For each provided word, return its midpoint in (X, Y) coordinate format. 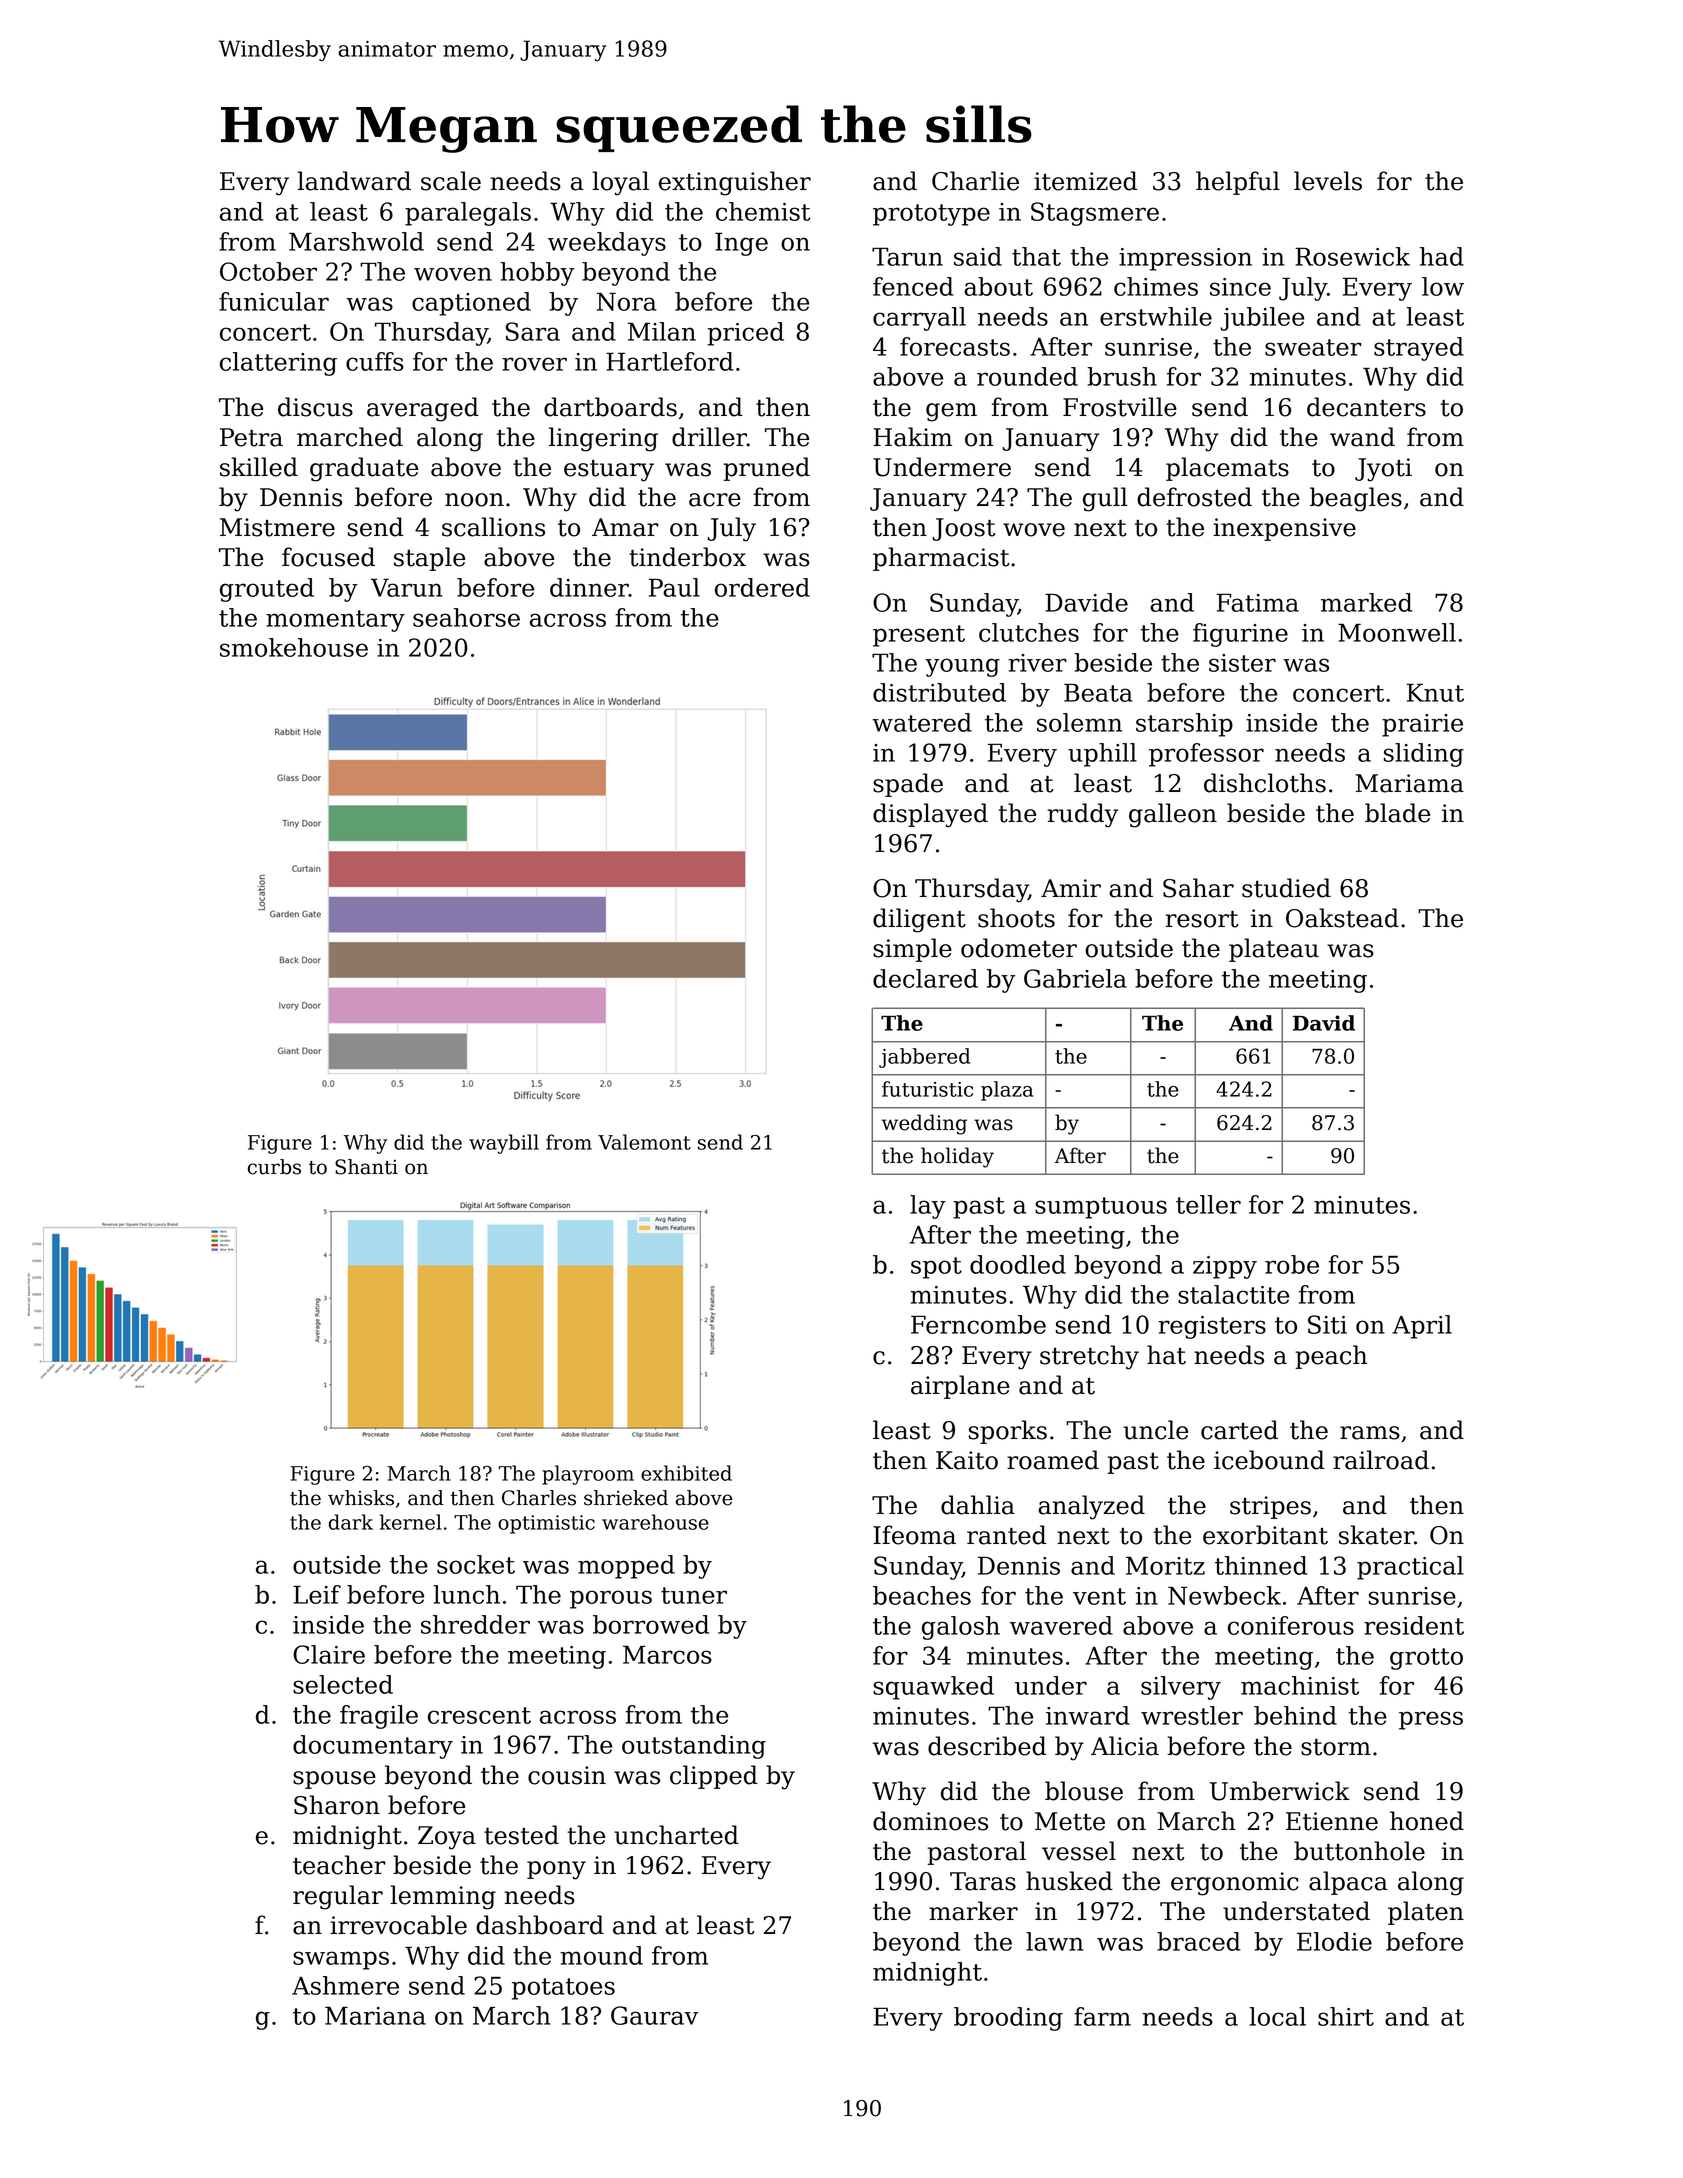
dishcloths (1265, 783)
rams (1370, 1433)
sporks (1008, 1432)
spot (936, 1268)
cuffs (375, 361)
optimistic (546, 1524)
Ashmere (345, 1985)
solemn (1079, 722)
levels (1328, 181)
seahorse (466, 617)
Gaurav (654, 2015)
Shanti (366, 1167)
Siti (1327, 1324)
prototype (931, 215)
